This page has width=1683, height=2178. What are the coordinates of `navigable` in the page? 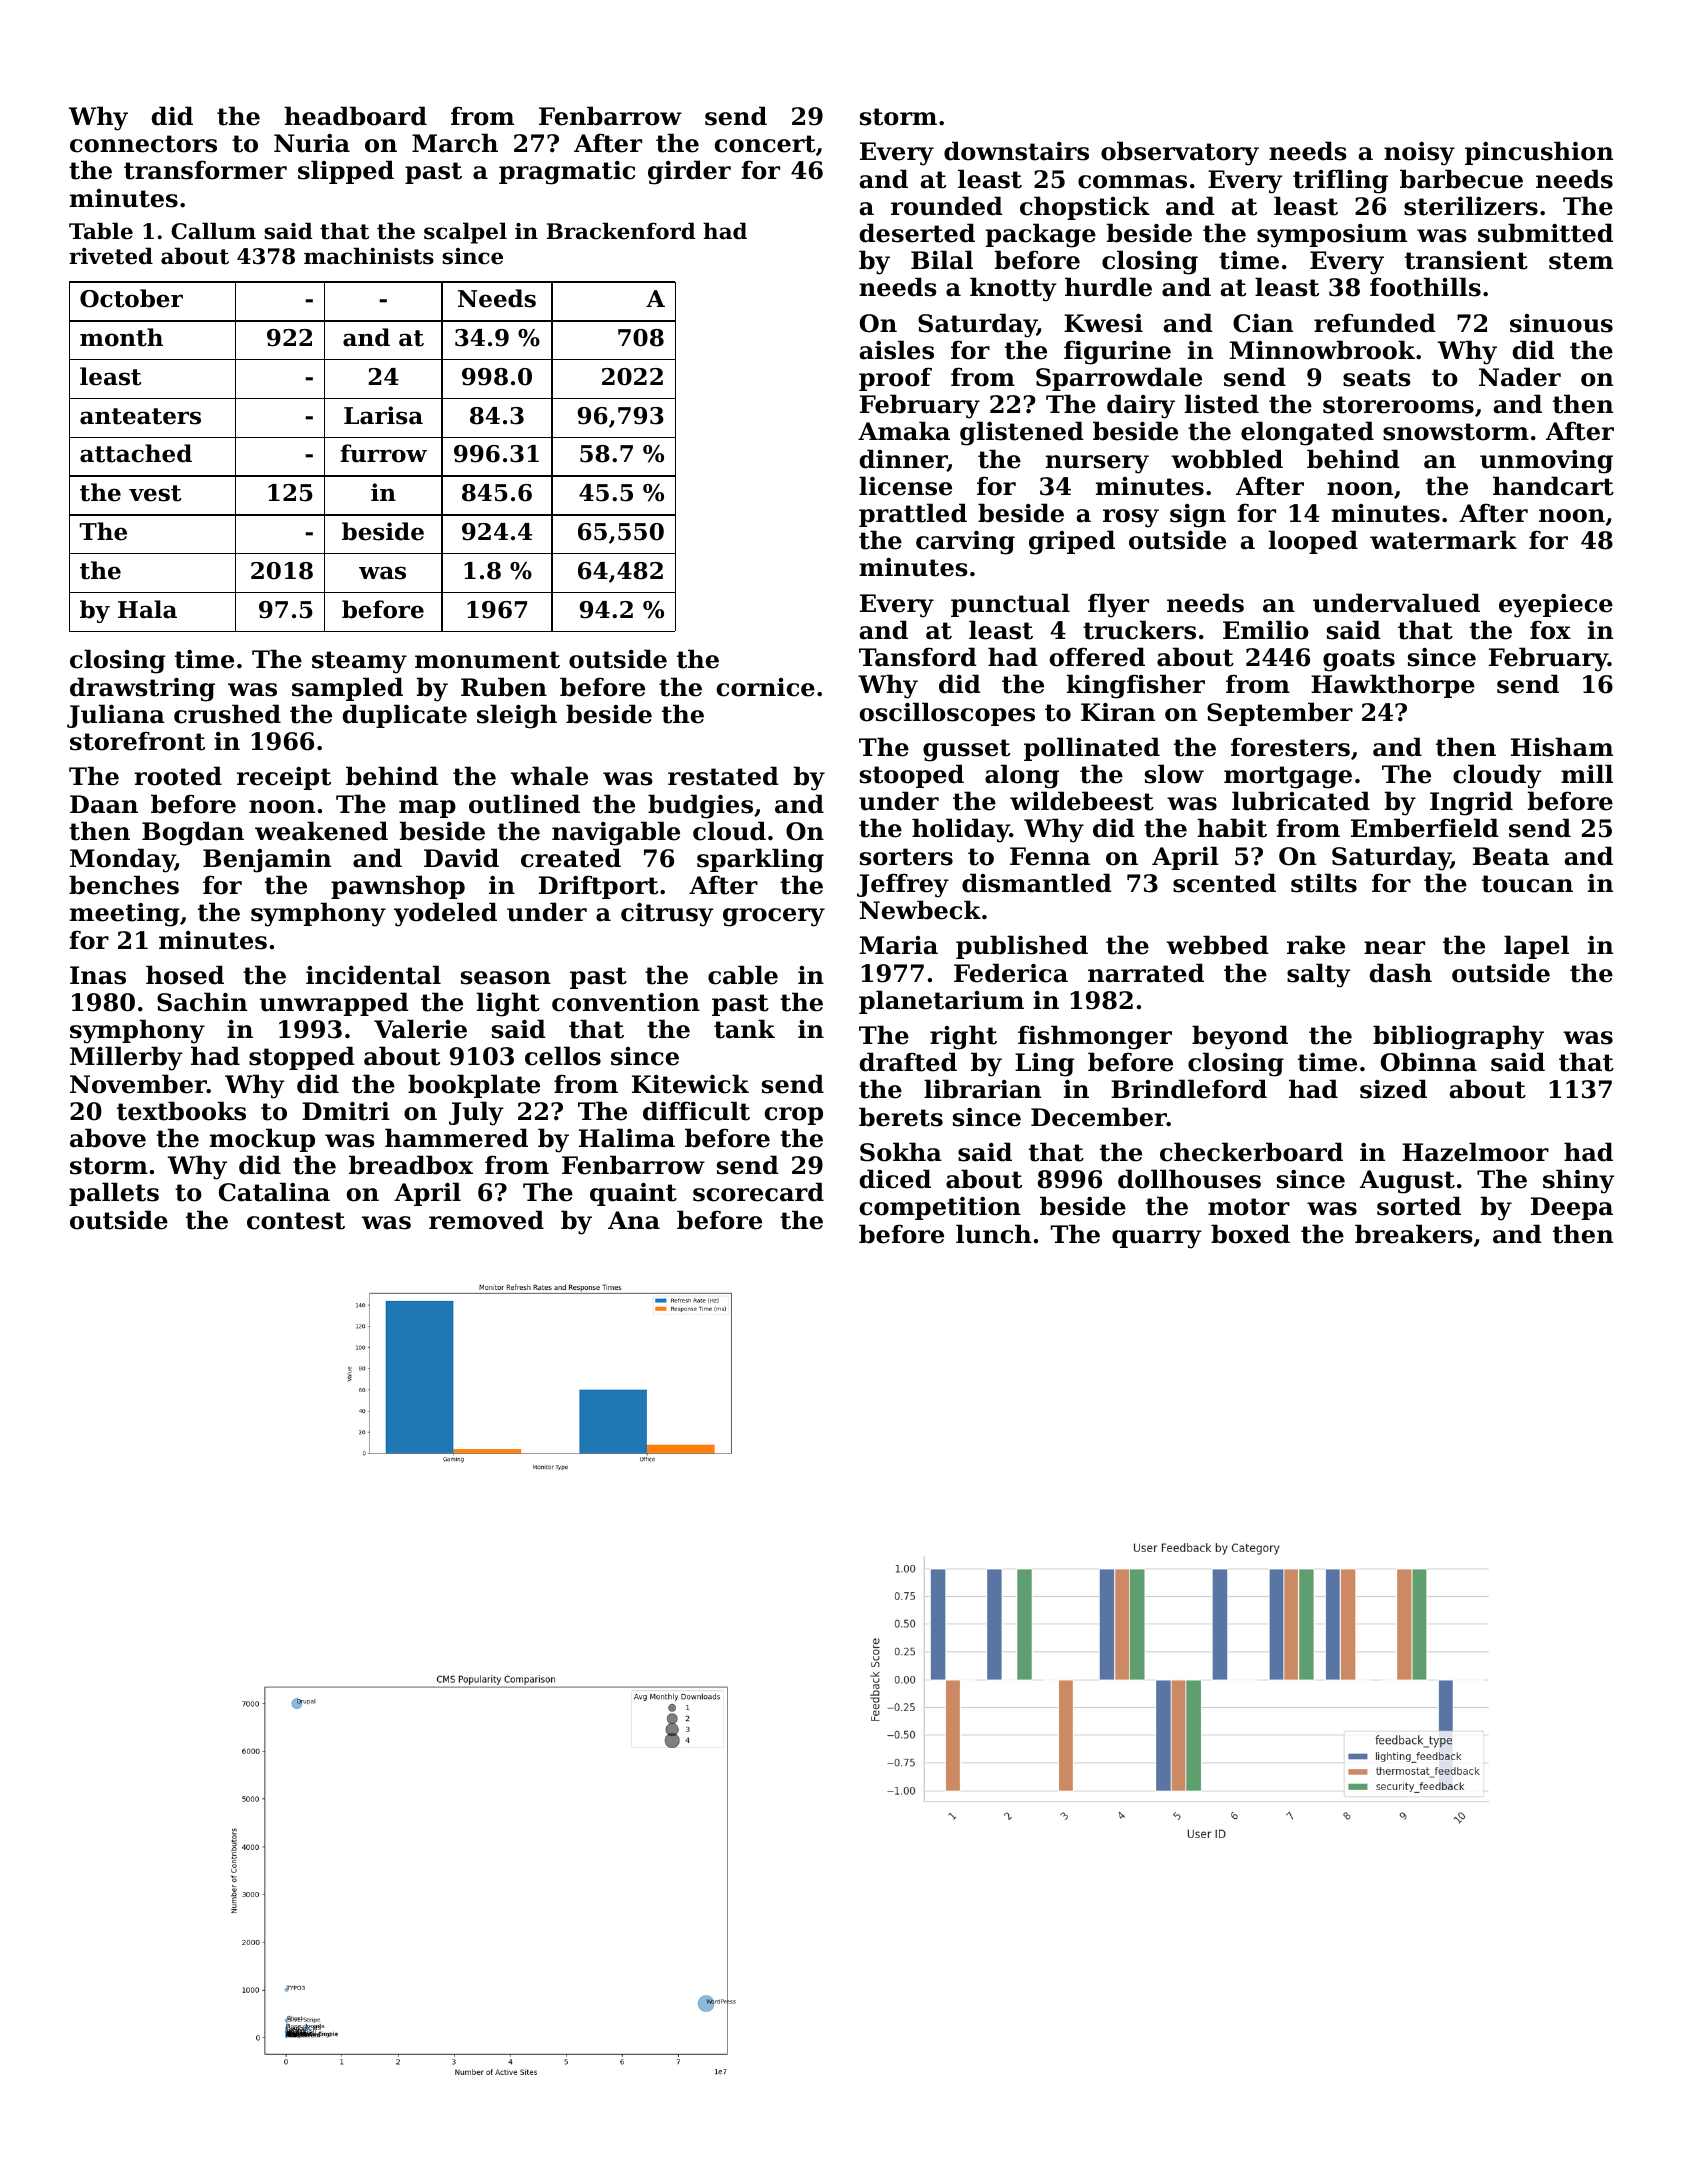 It's located at (616, 833).
